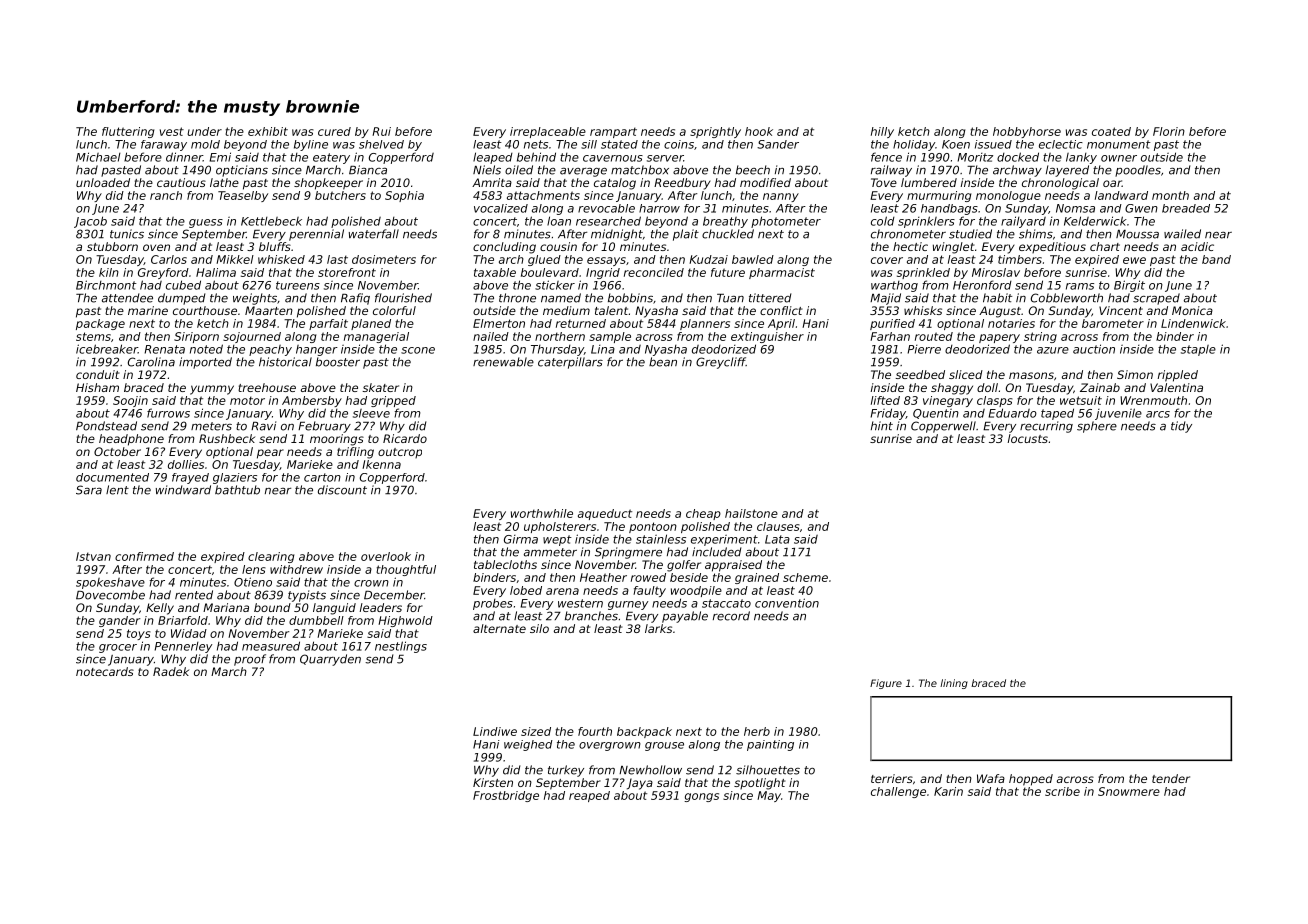  I want to click on Lata, so click(777, 539).
